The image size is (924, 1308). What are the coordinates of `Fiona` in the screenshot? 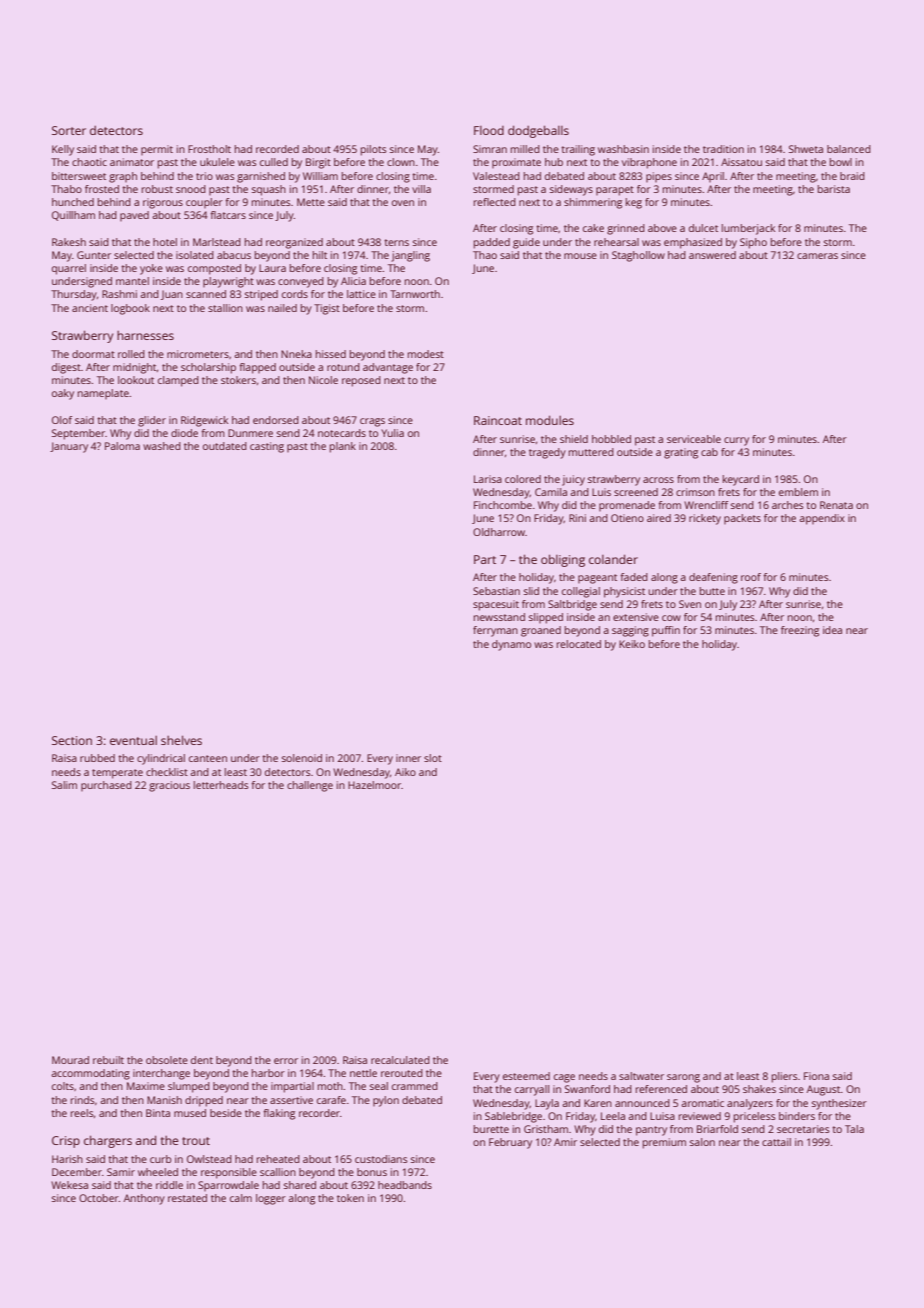 It's located at (816, 1076).
